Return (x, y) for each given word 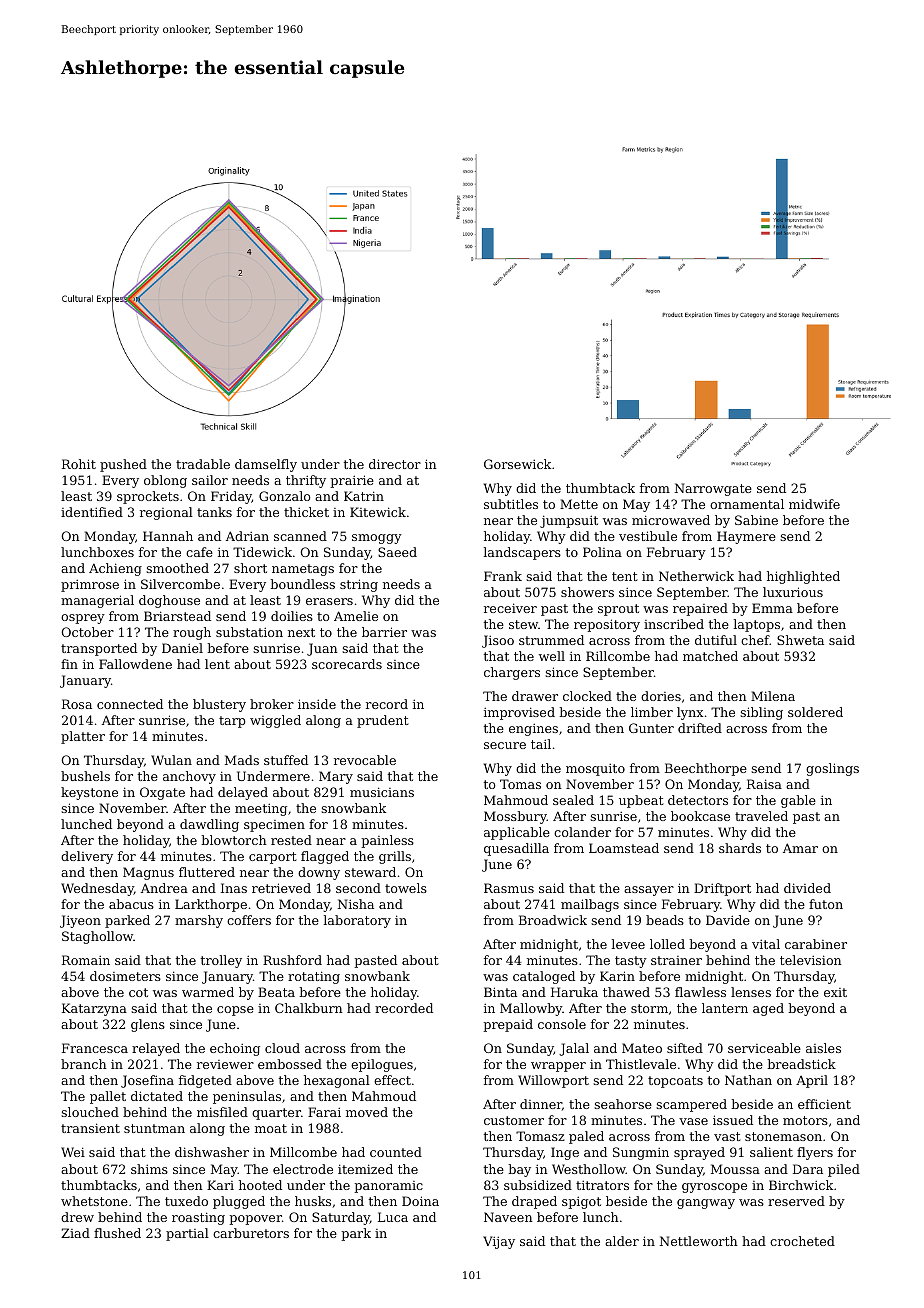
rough (192, 633)
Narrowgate (713, 489)
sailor (210, 480)
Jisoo (498, 641)
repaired (700, 609)
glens (148, 1025)
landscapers (522, 553)
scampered (691, 1105)
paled (586, 1137)
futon (826, 904)
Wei (73, 1152)
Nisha (356, 904)
